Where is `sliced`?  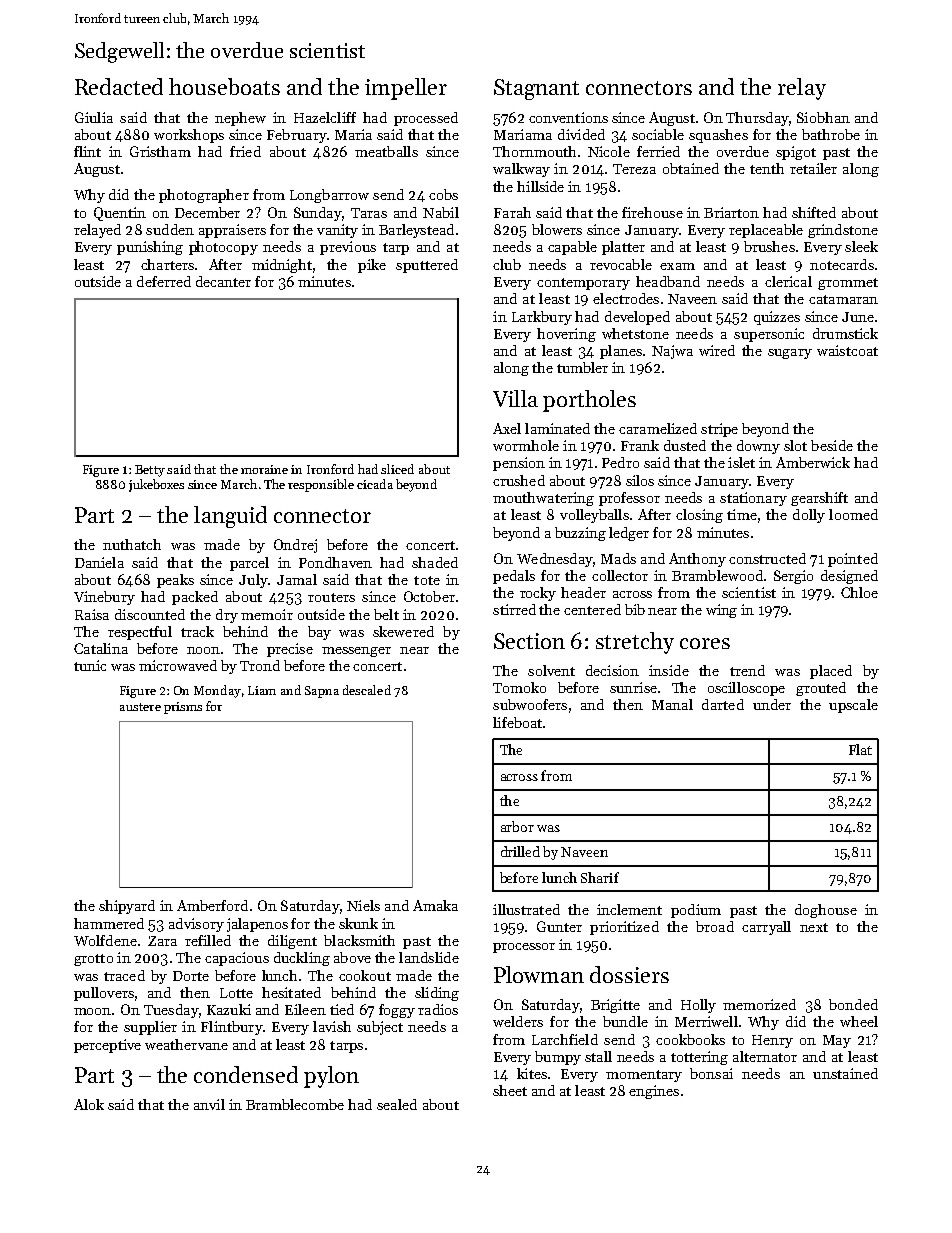 sliced is located at coordinates (397, 469).
